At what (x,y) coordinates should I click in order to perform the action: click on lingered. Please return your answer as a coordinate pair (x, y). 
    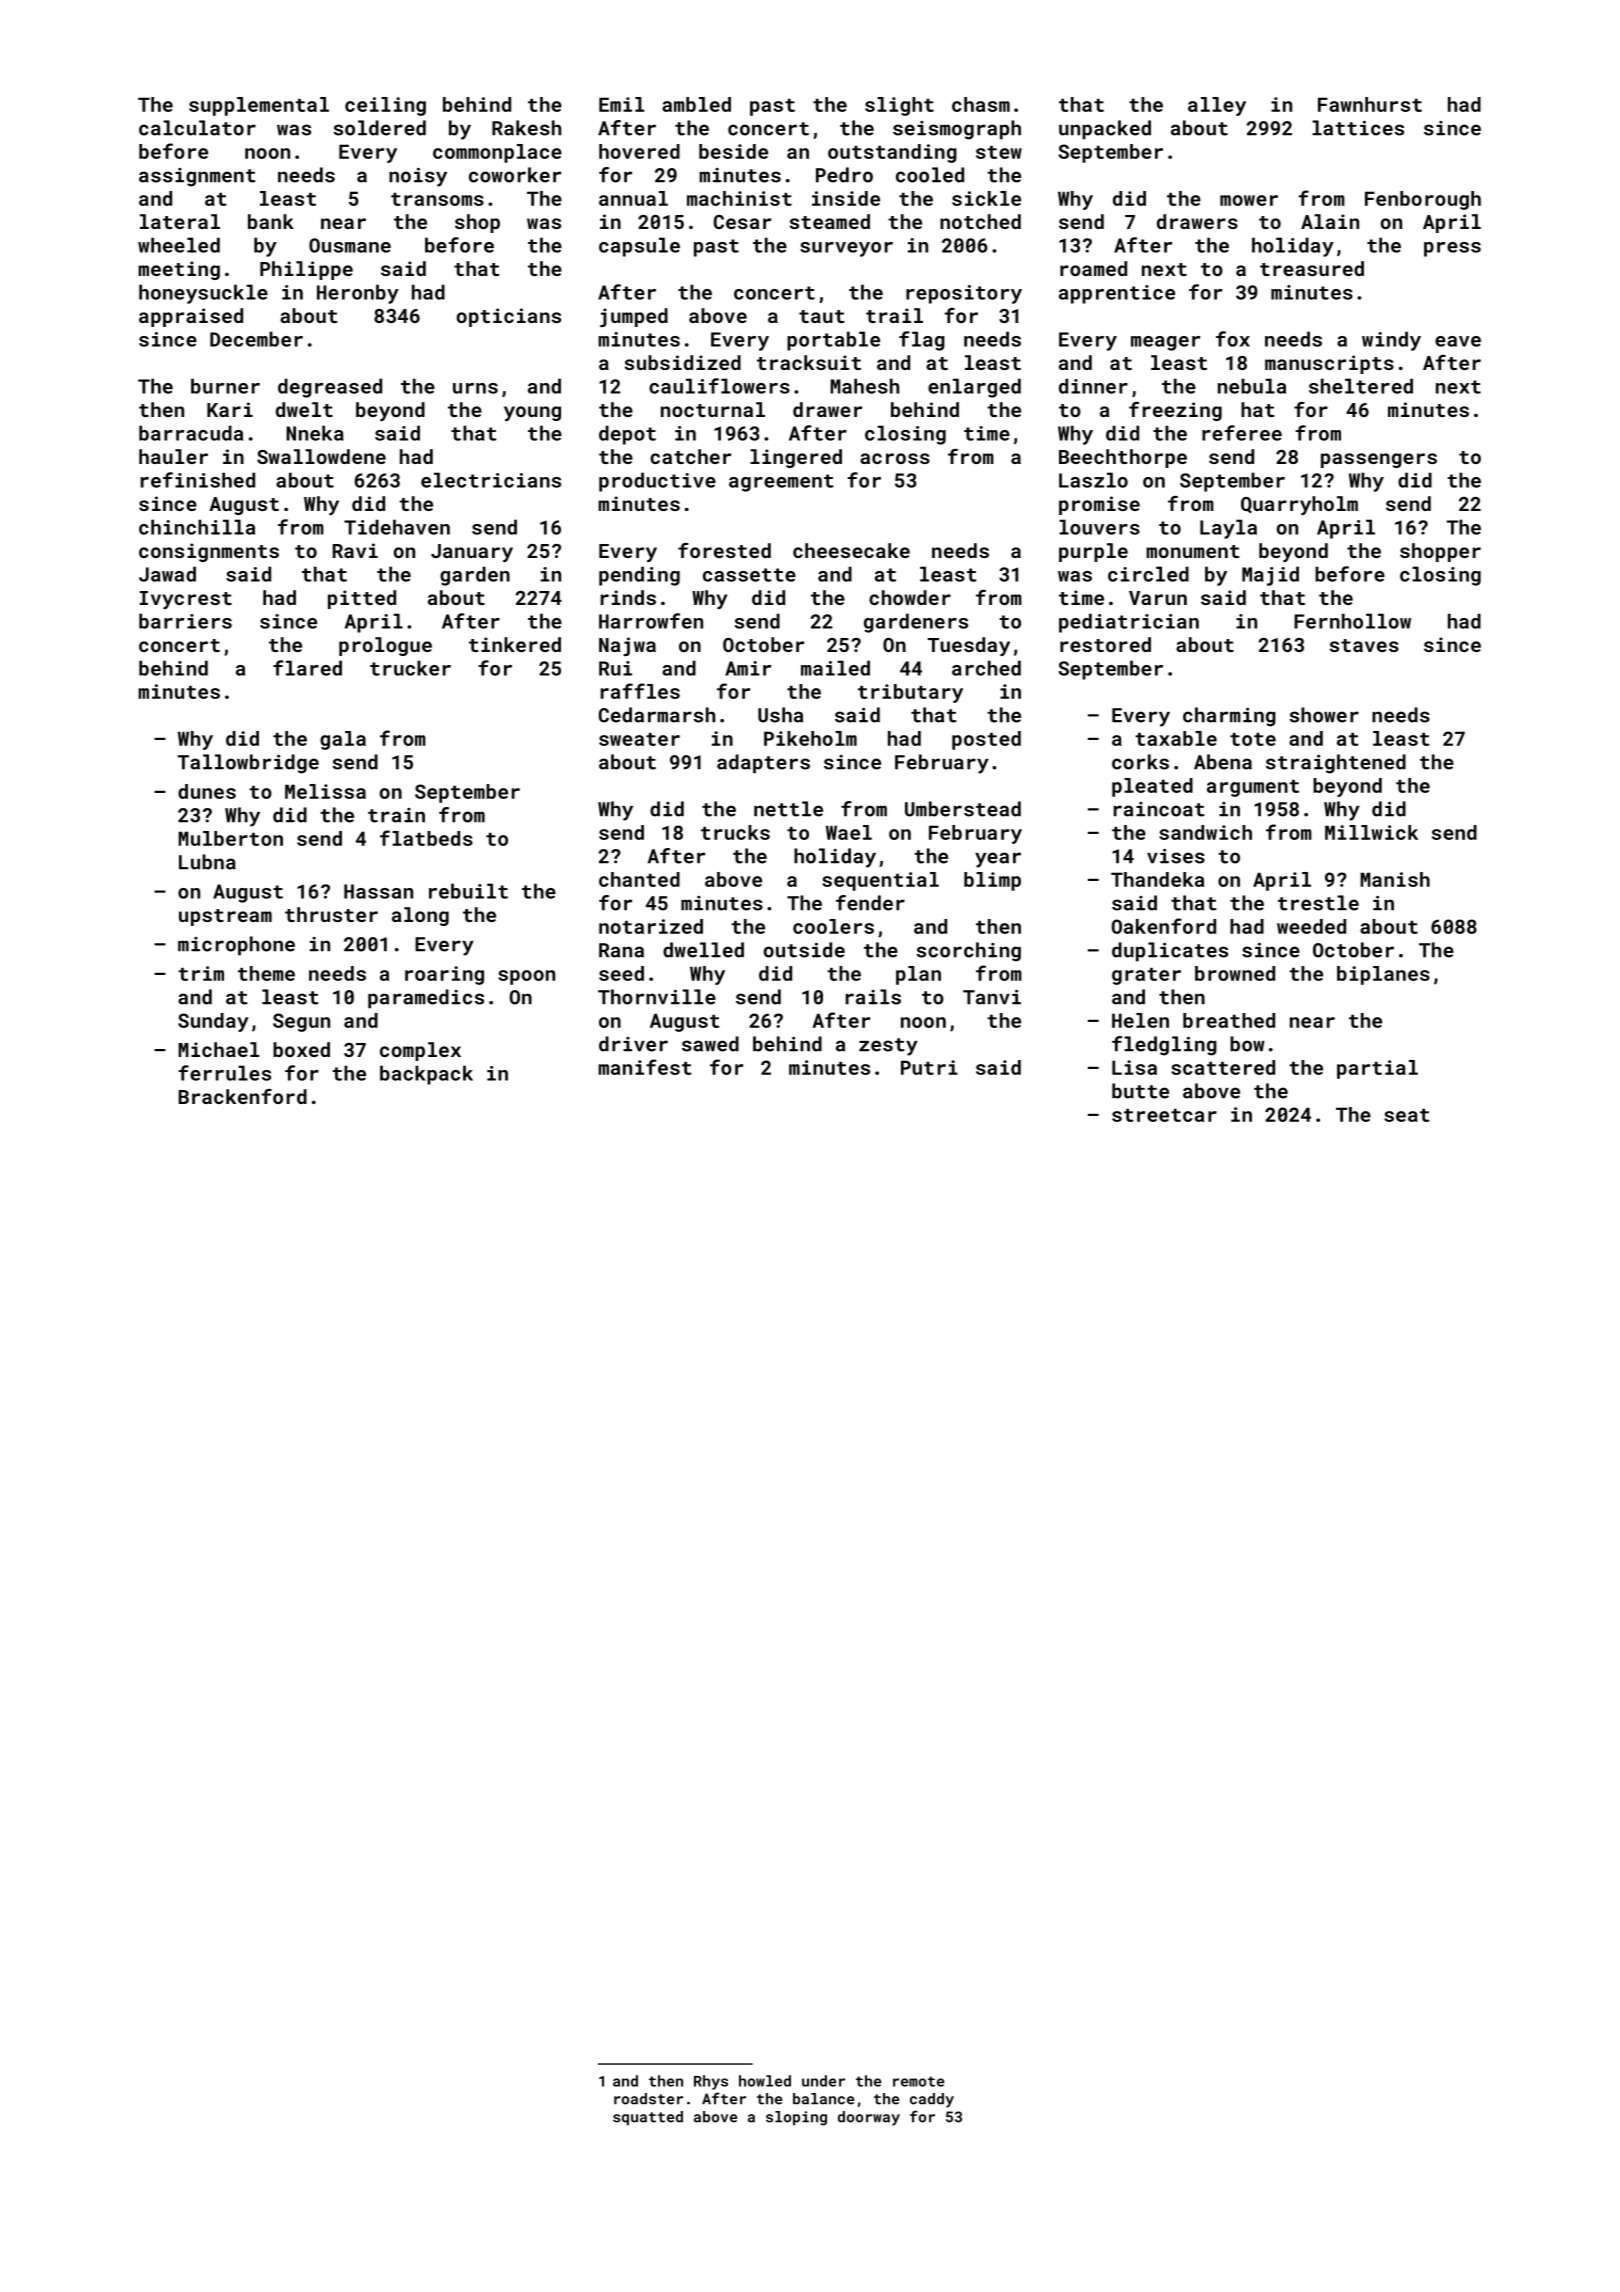
    Looking at the image, I should click on (796, 458).
